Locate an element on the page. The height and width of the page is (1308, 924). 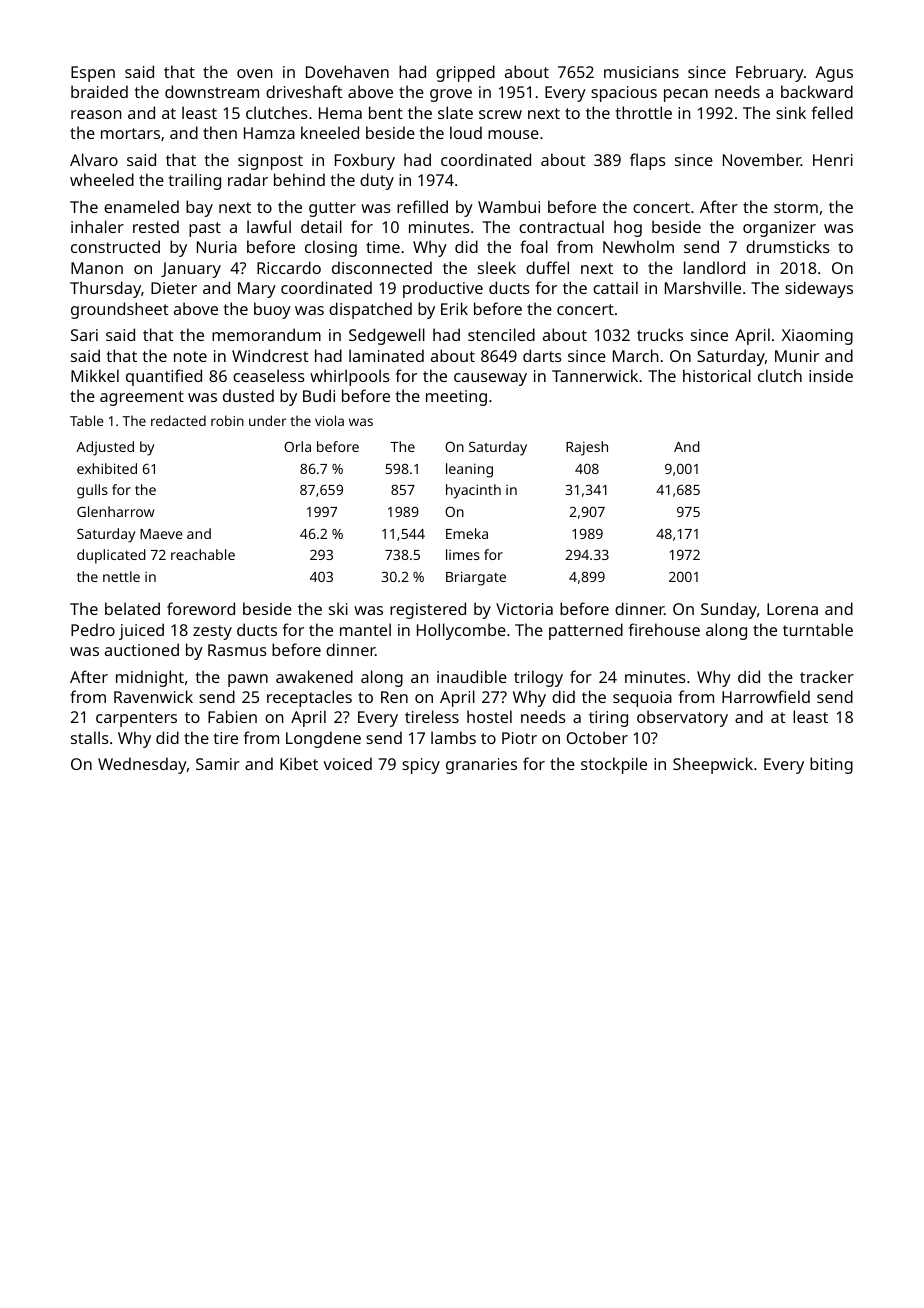
Munir is located at coordinates (797, 356).
